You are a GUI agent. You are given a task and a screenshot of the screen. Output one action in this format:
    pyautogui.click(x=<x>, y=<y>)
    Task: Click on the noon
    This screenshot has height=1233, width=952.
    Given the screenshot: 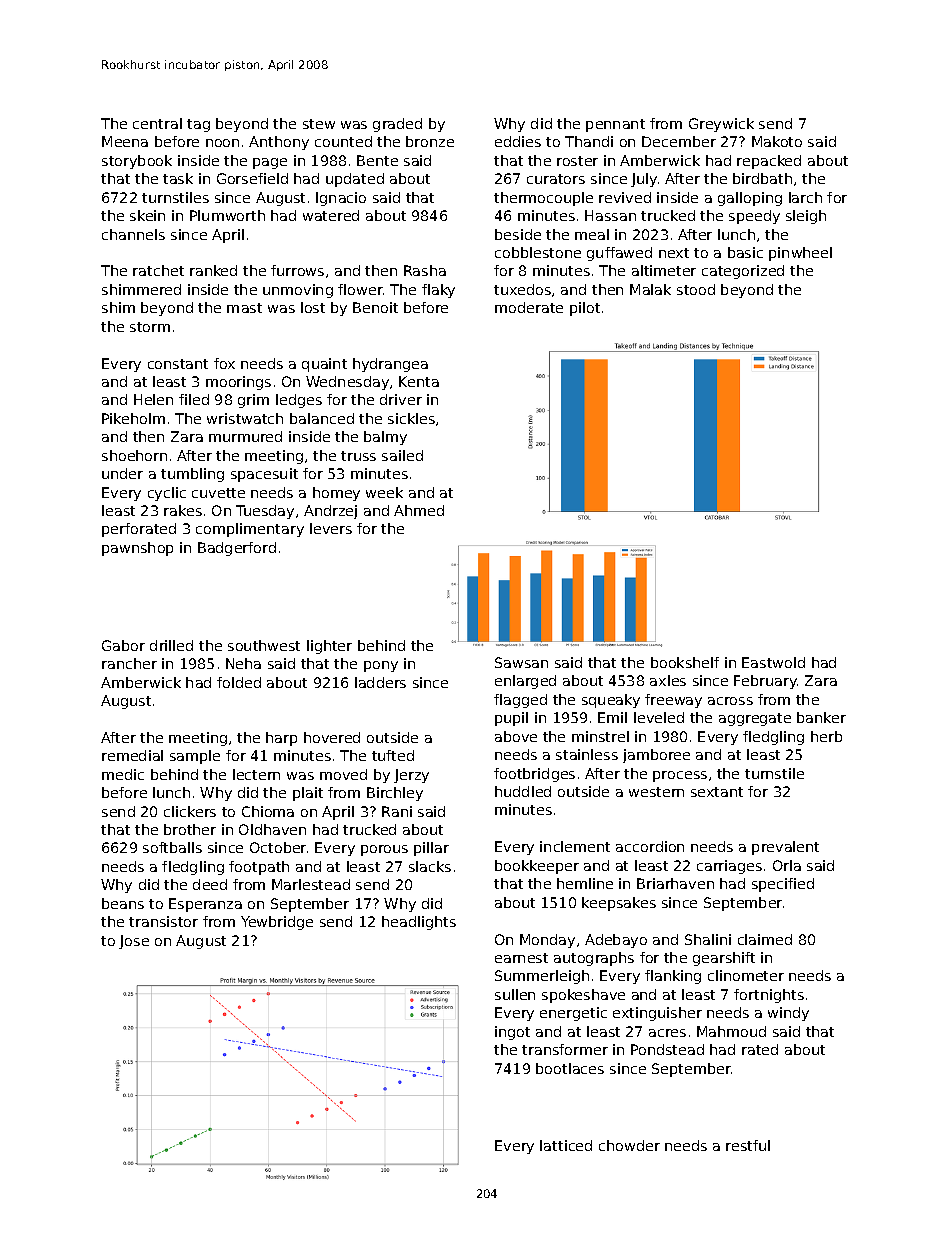 What is the action you would take?
    pyautogui.click(x=222, y=143)
